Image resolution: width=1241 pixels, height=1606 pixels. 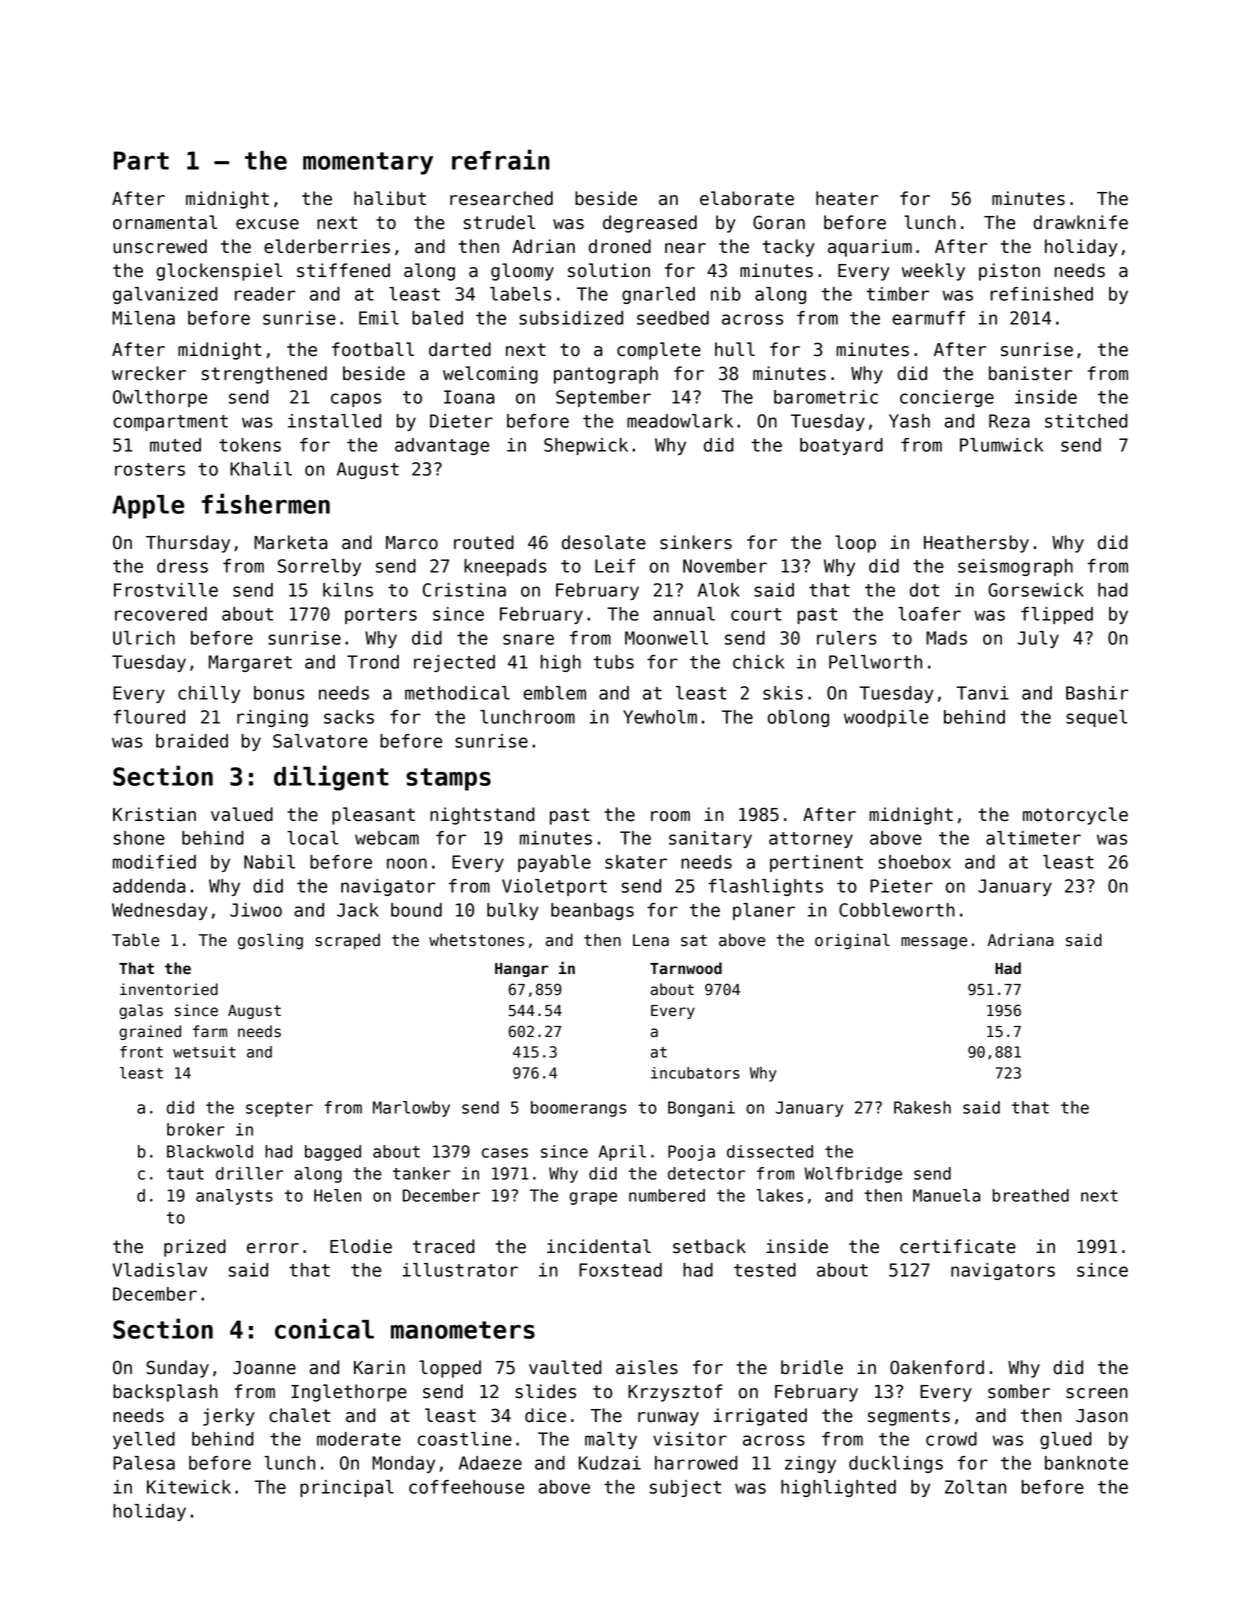 I want to click on Hangar, so click(x=521, y=970).
